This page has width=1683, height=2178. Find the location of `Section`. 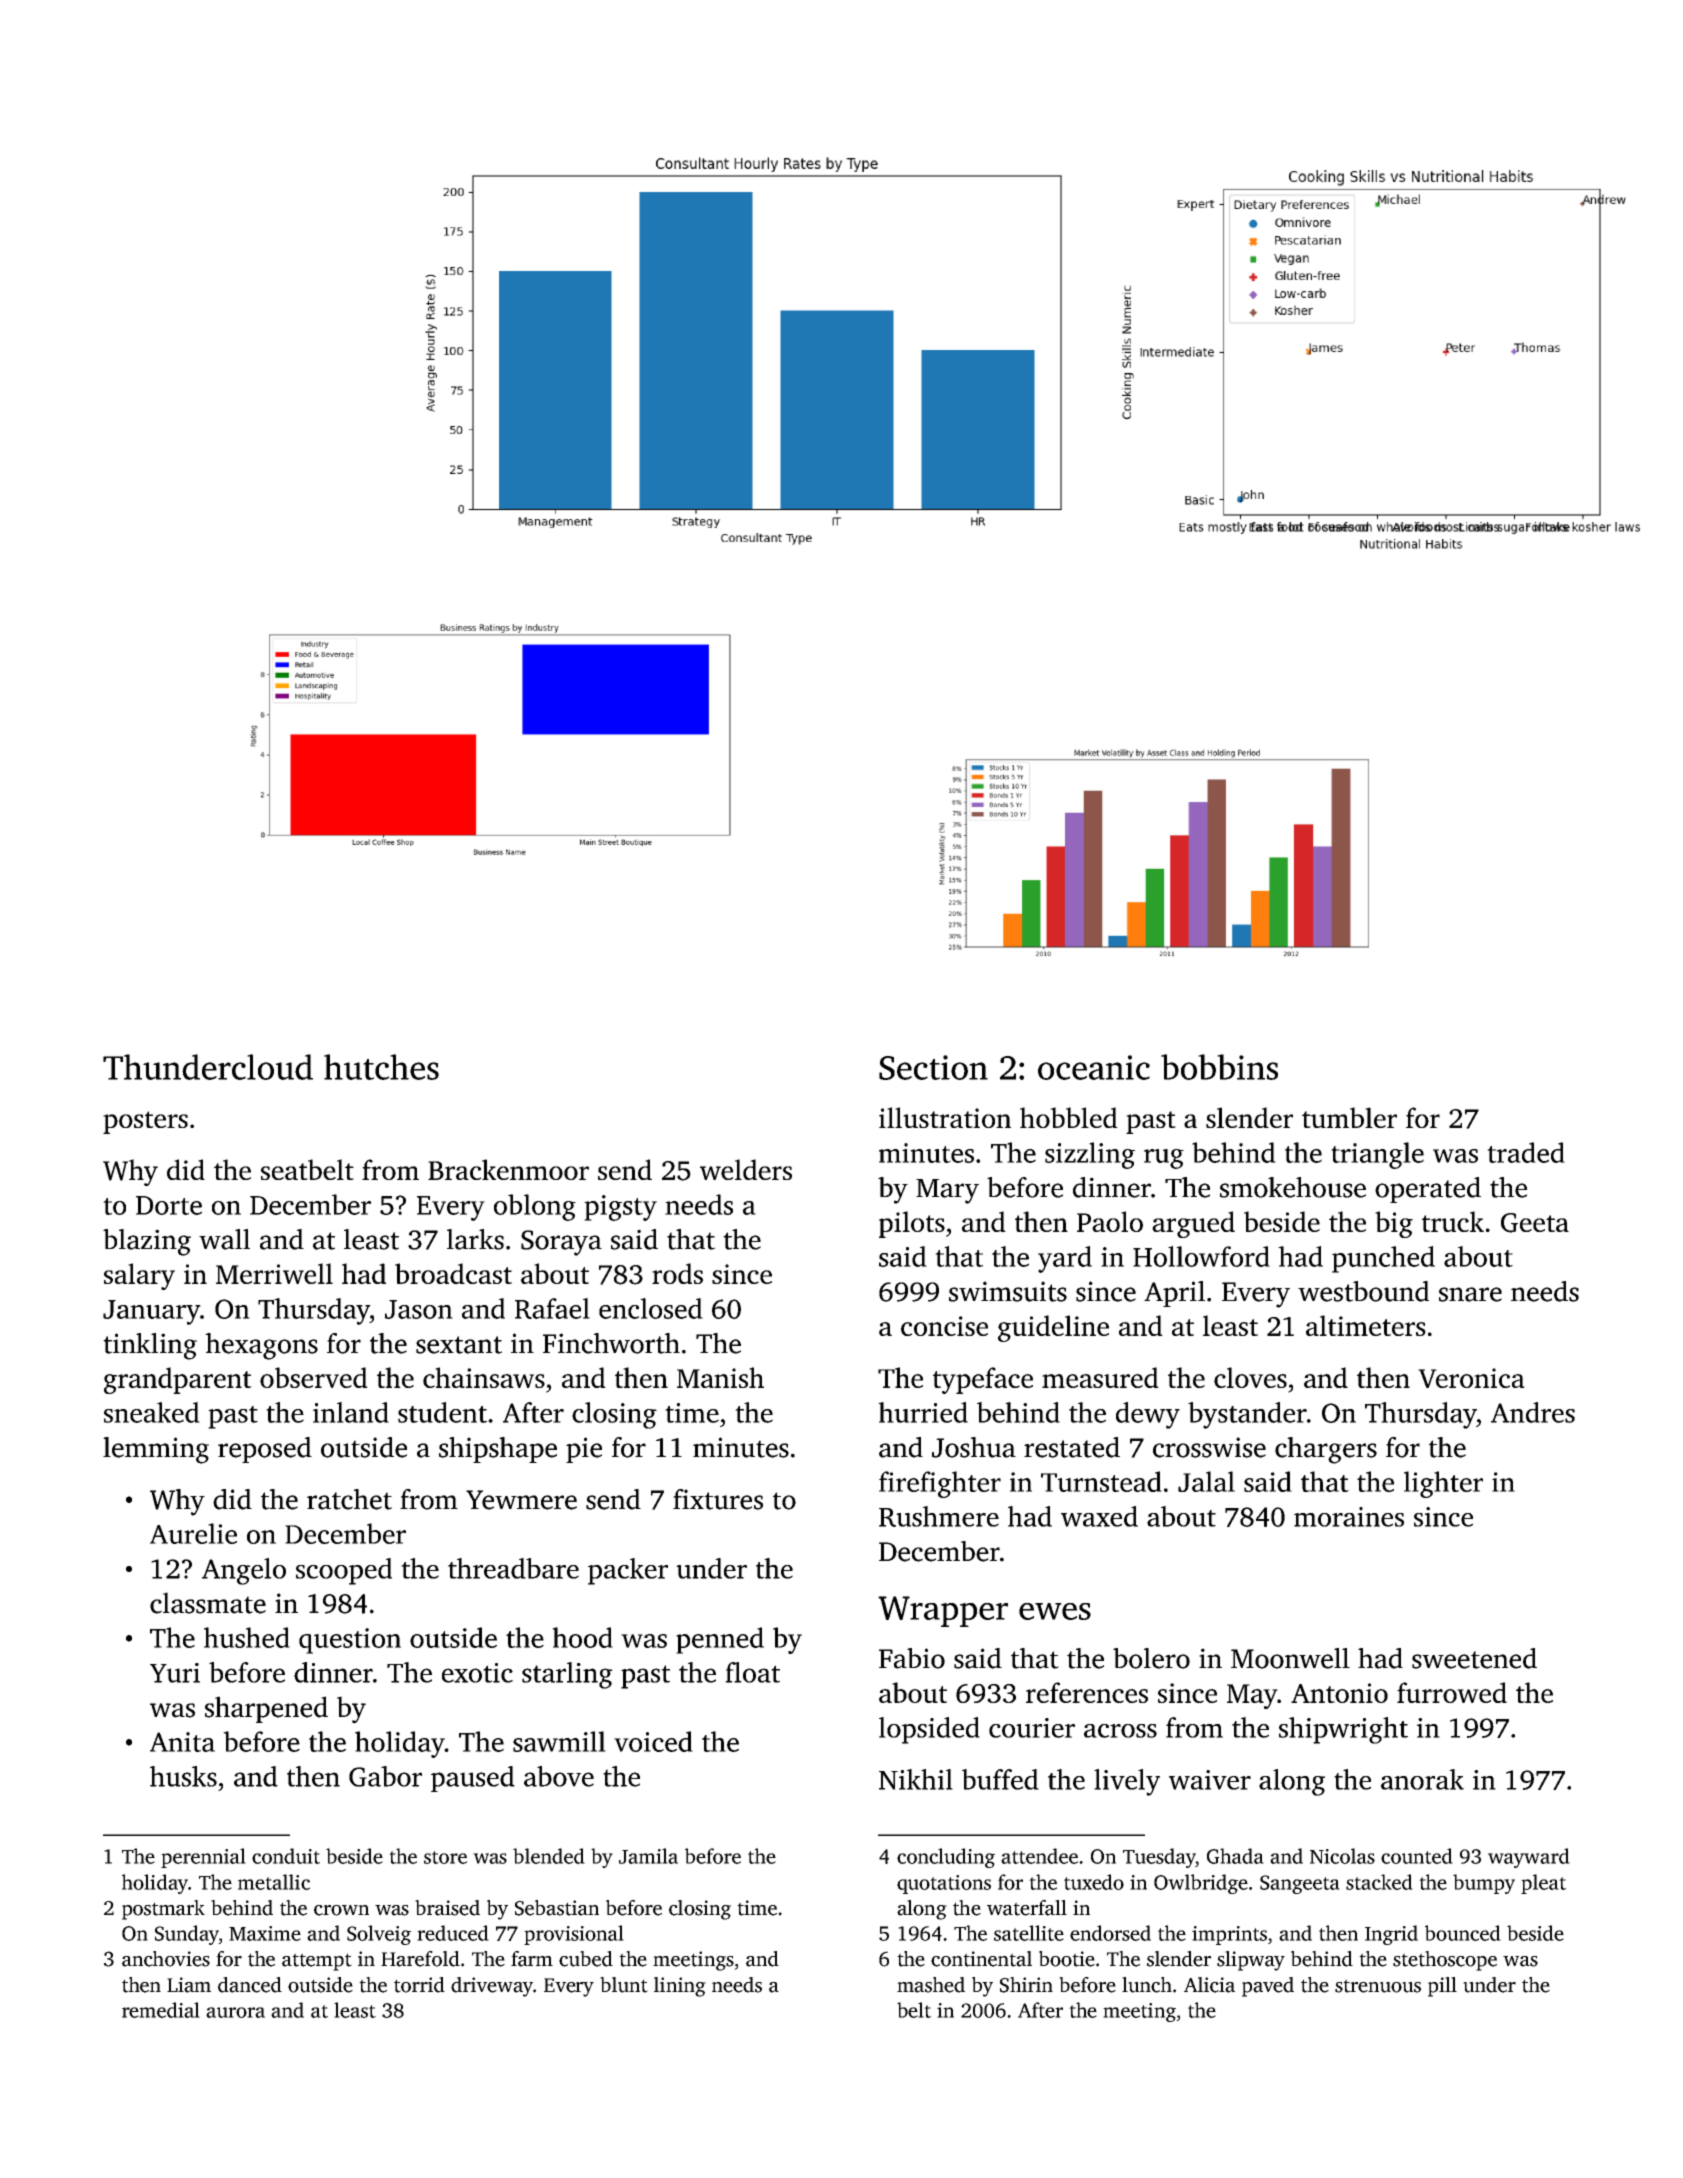

Section is located at coordinates (933, 1067).
